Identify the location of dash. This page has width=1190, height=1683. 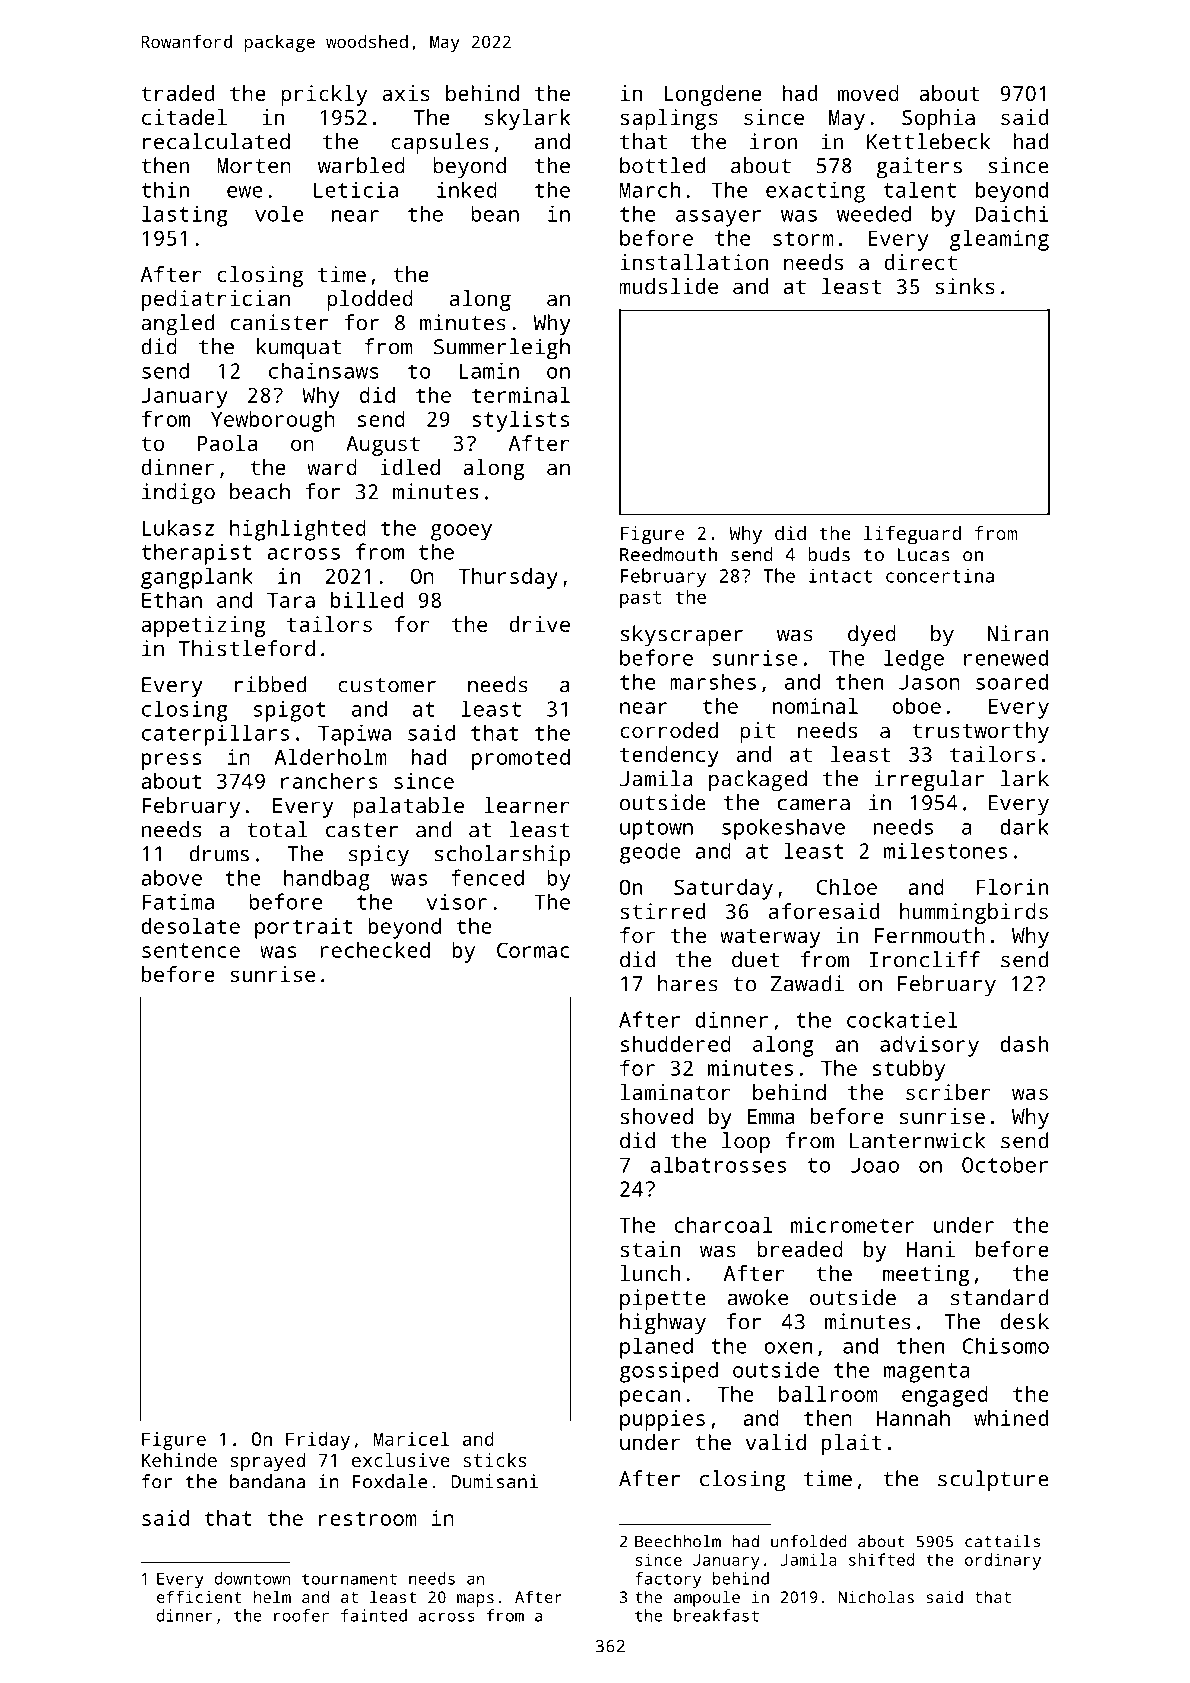
(1024, 1044).
